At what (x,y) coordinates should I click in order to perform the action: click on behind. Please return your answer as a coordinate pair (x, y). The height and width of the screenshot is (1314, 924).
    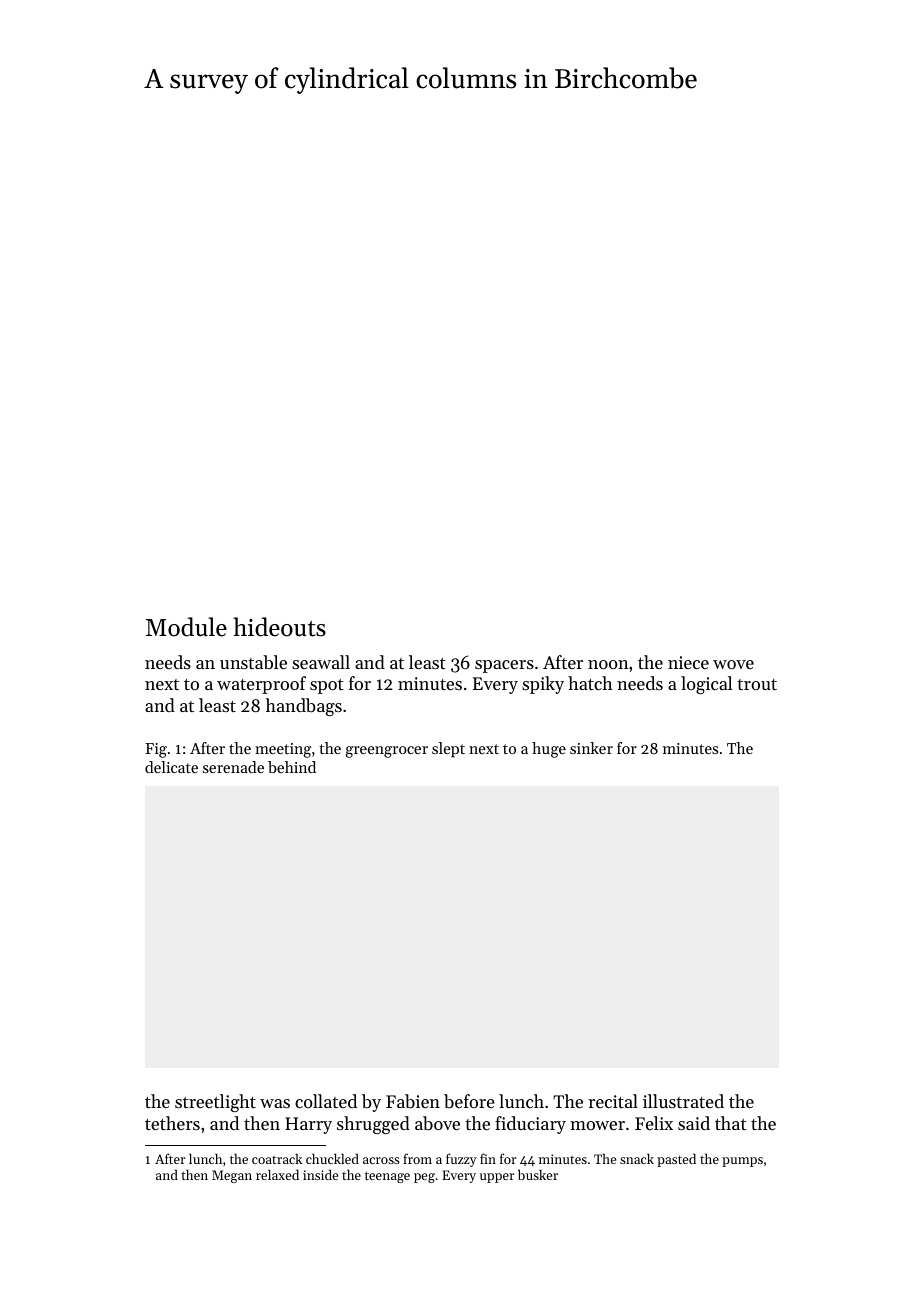
    Looking at the image, I should click on (292, 767).
